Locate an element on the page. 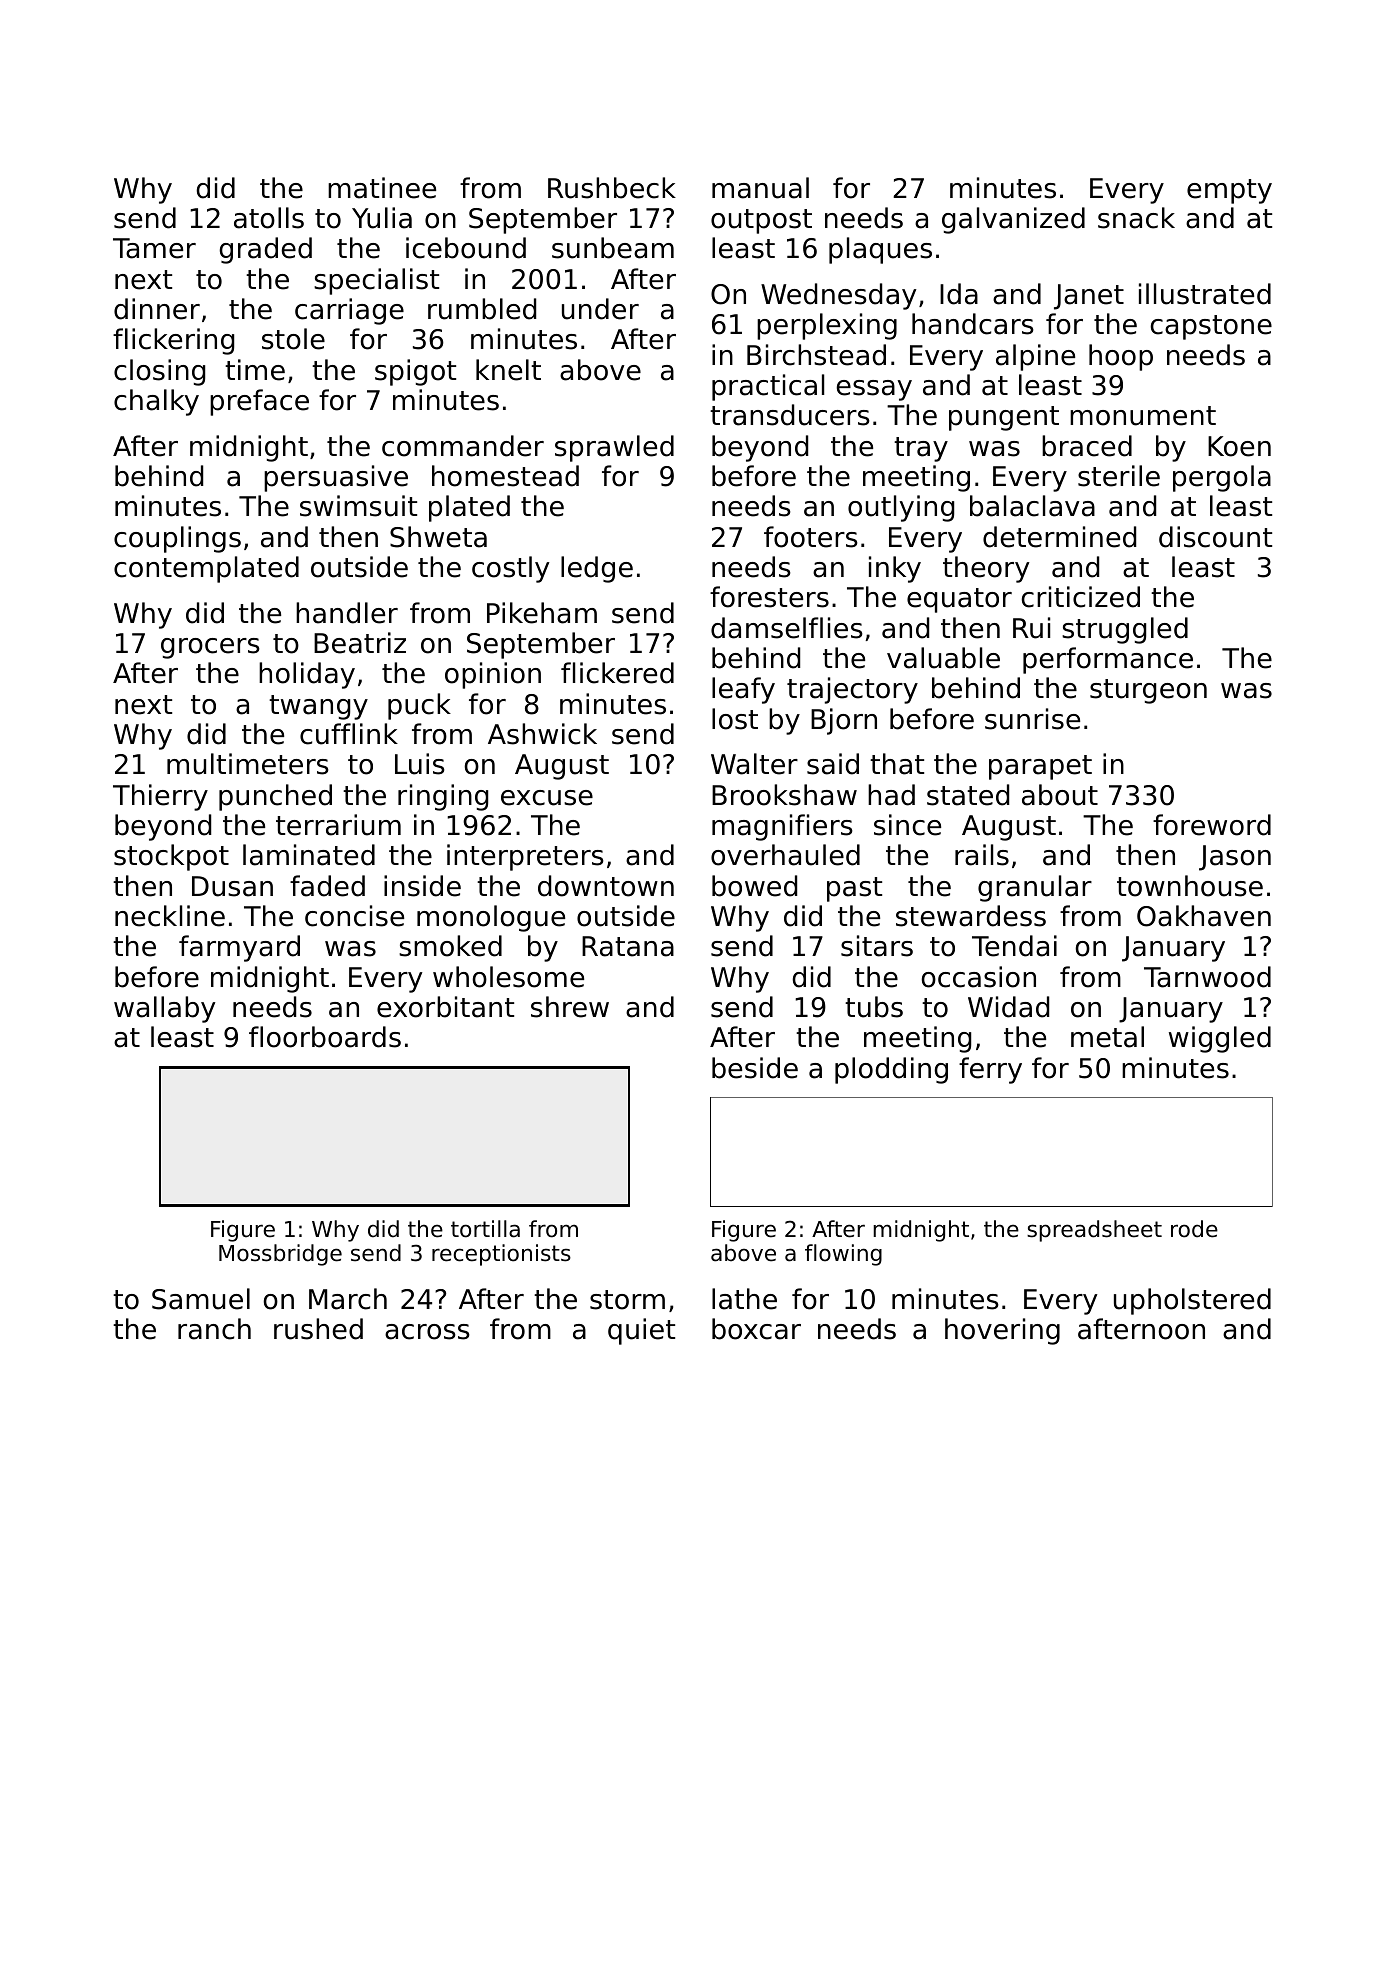 This image has height=1969, width=1386. terrarium is located at coordinates (338, 825).
